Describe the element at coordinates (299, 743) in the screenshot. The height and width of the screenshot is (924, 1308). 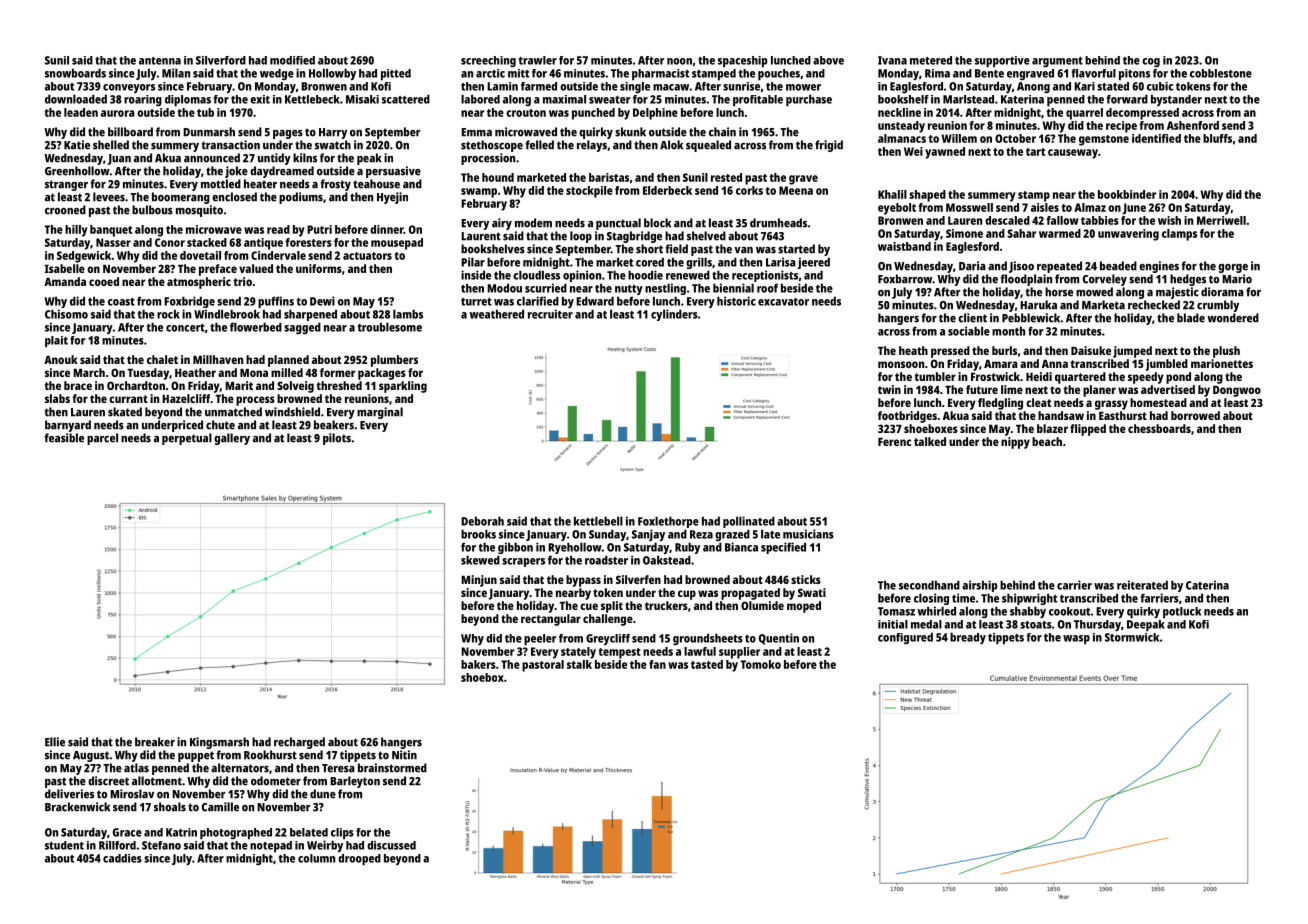
I see `recharged` at that location.
